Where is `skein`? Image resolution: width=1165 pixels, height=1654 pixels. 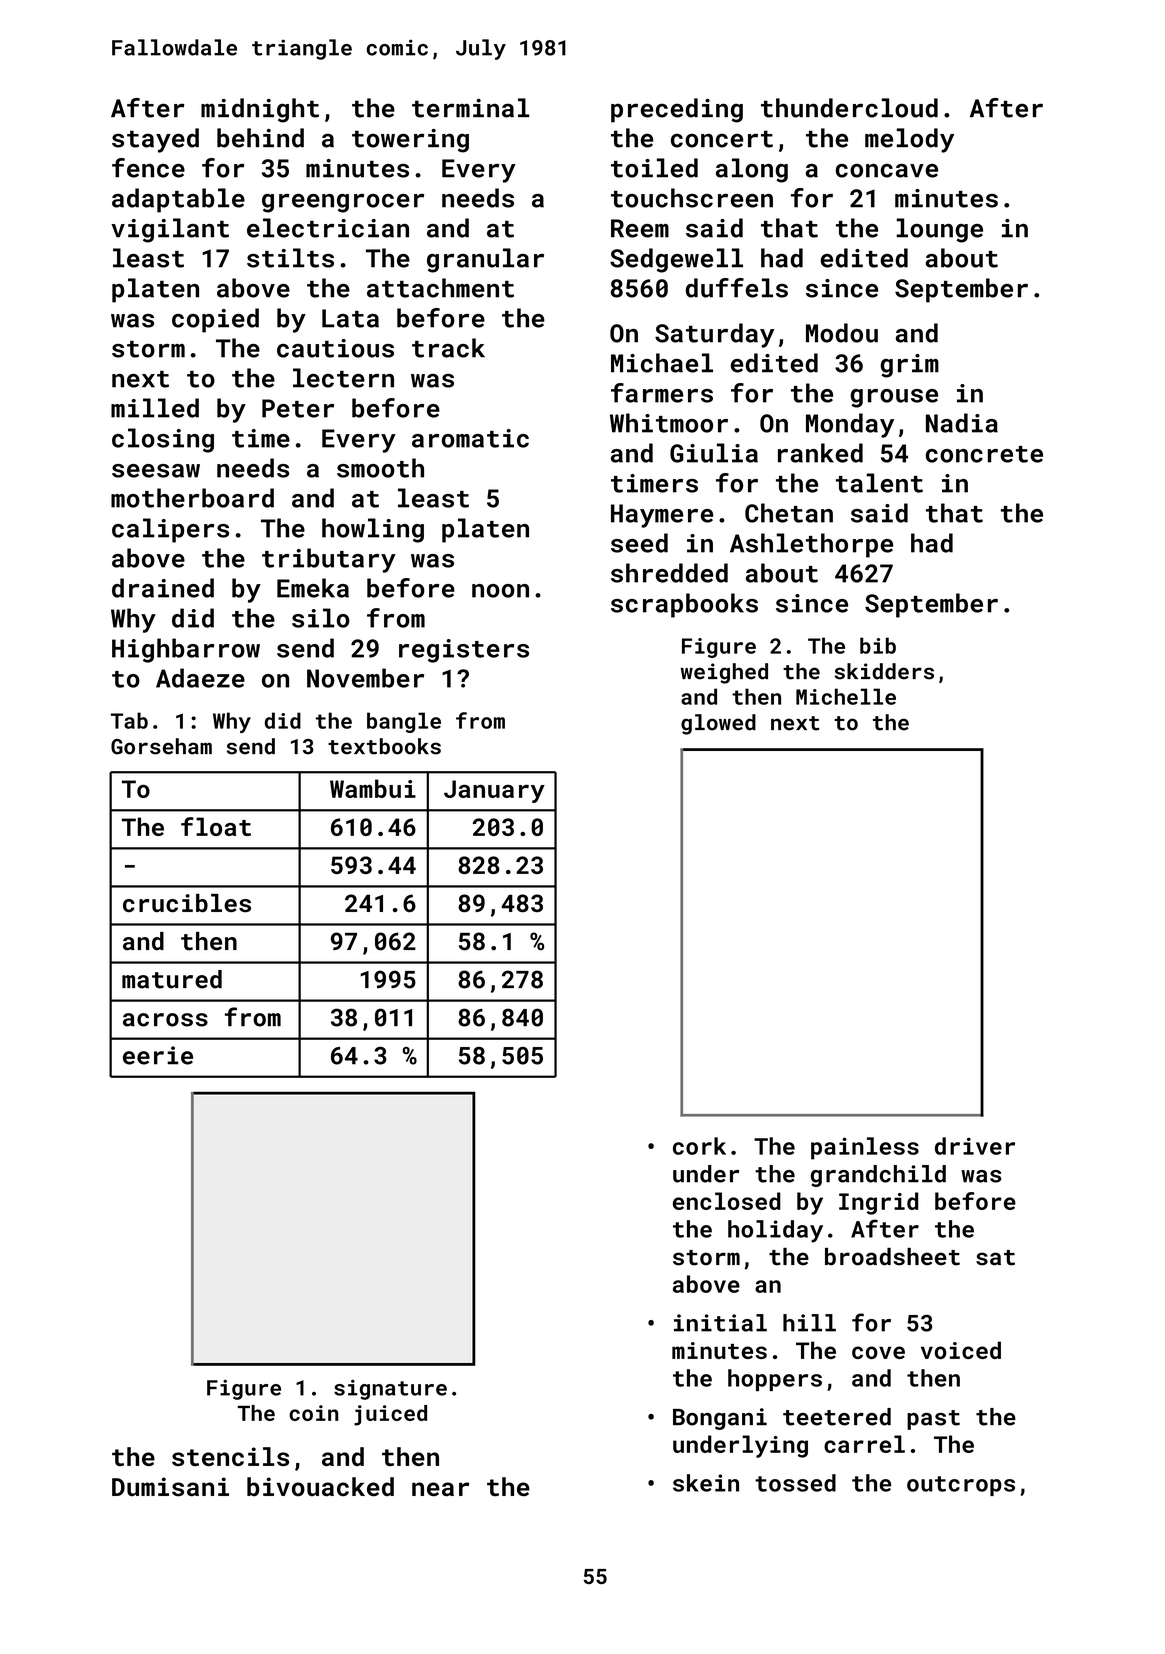 skein is located at coordinates (706, 1483).
